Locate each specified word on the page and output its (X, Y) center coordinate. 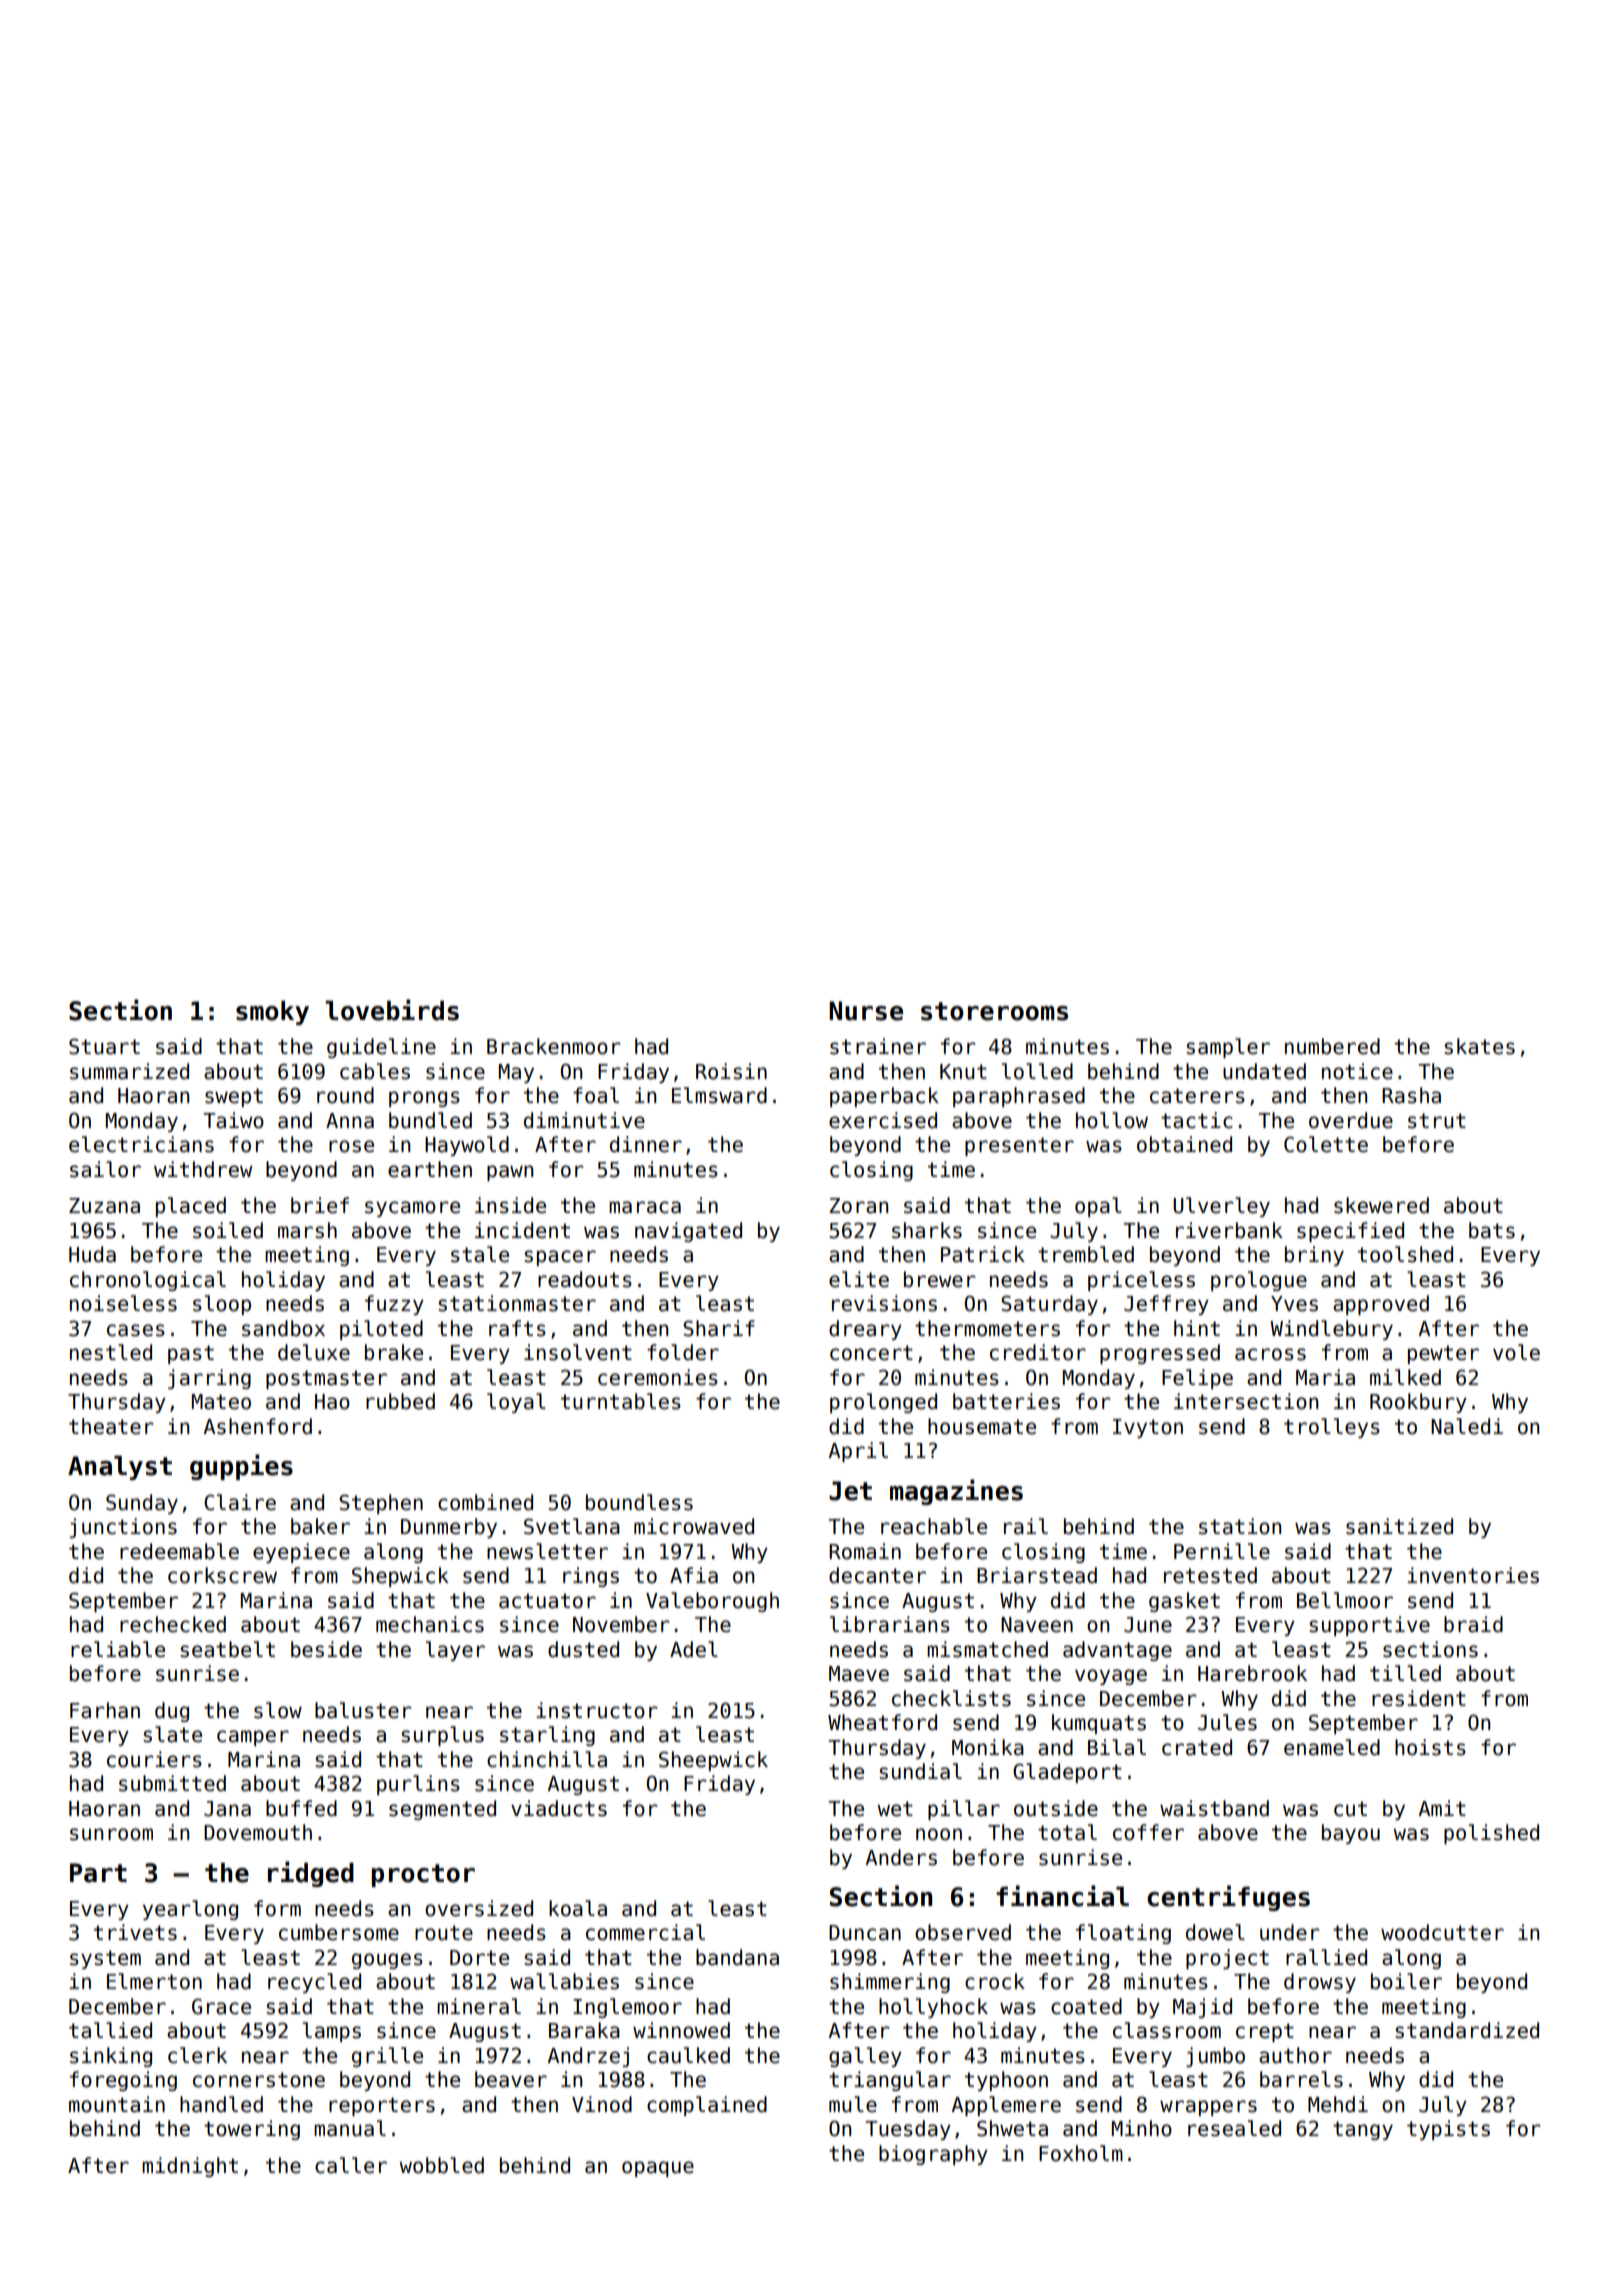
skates (1479, 1046)
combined (485, 1502)
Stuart (104, 1046)
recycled (314, 1983)
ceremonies (658, 1377)
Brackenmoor (553, 1046)
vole (1516, 1352)
